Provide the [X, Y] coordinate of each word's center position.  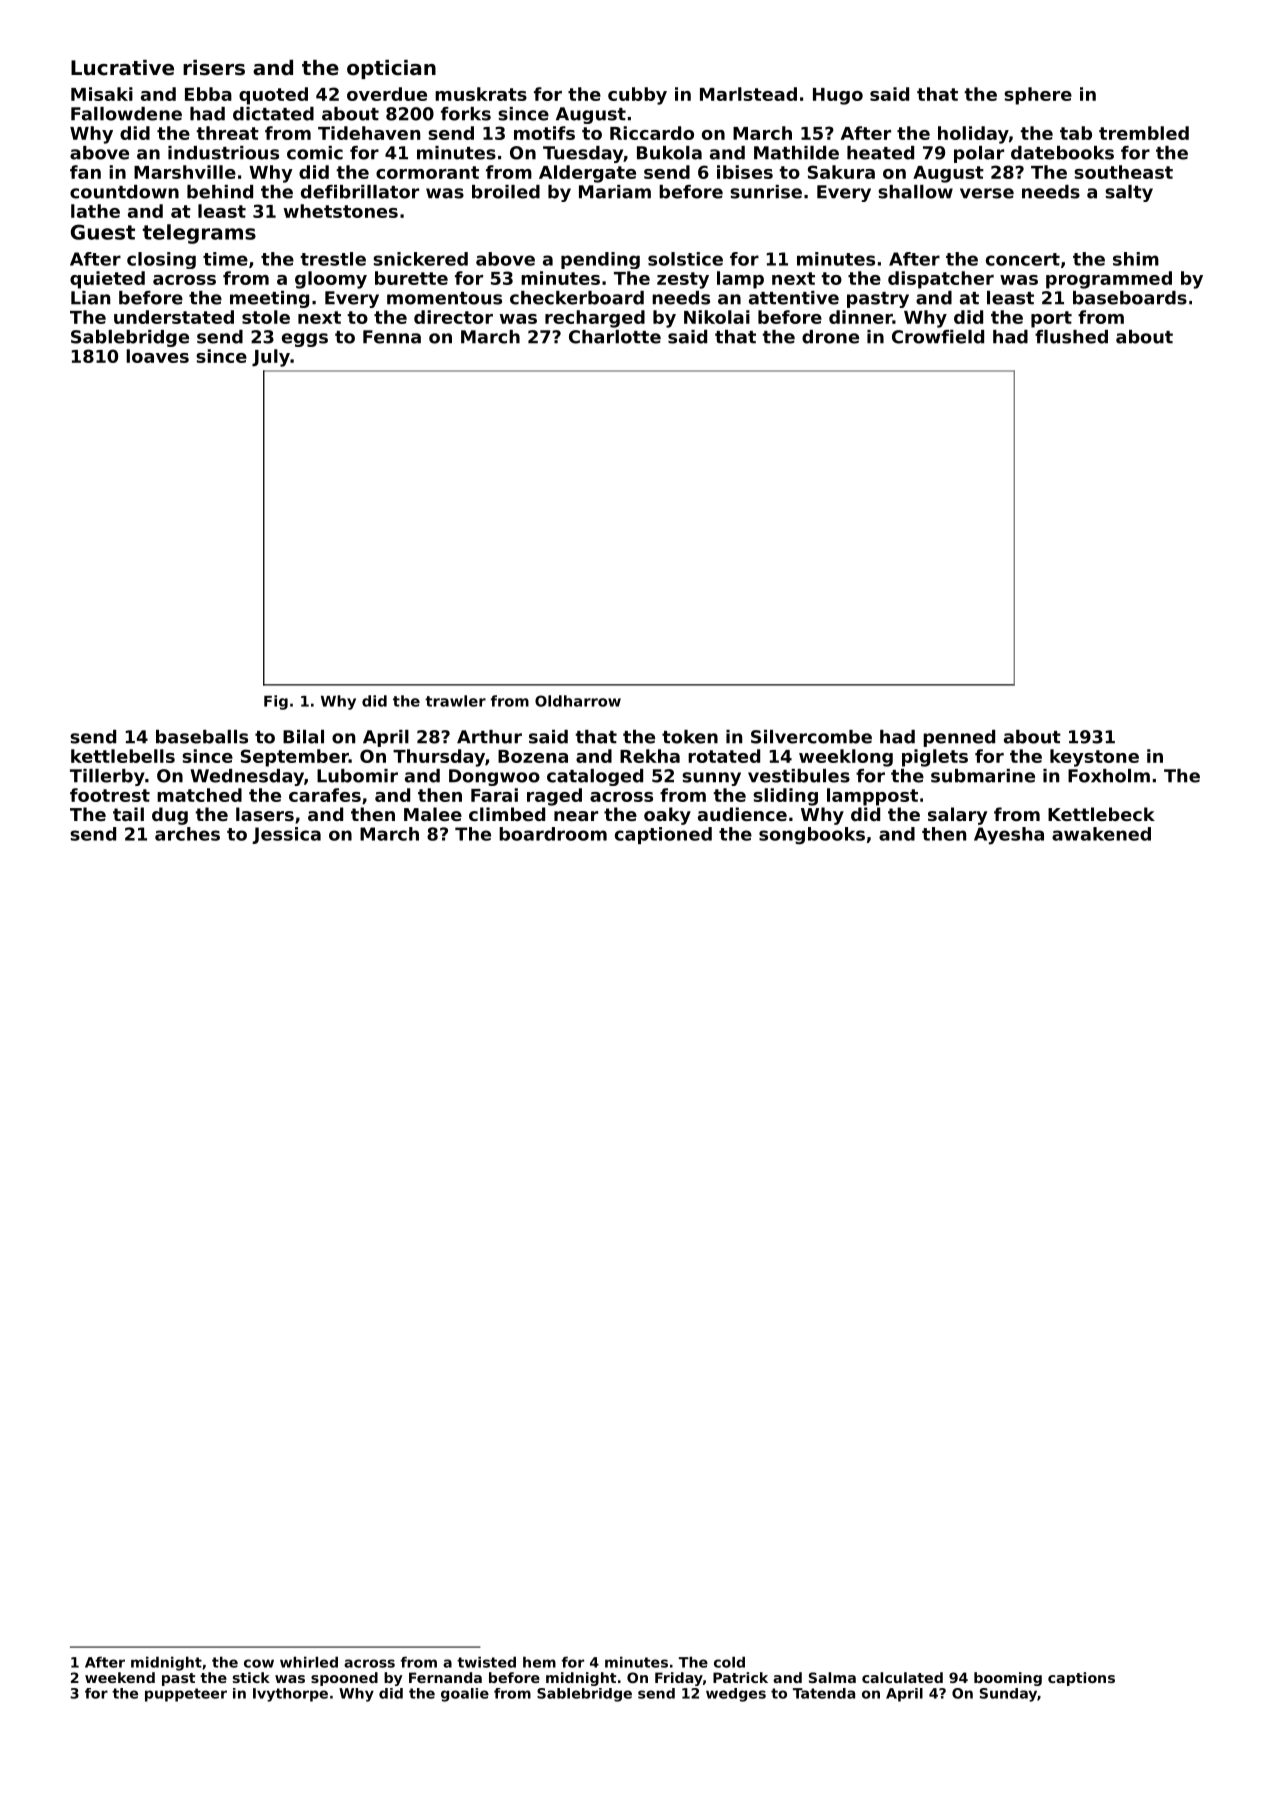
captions [1081, 1679]
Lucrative [122, 68]
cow [259, 1663]
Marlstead [748, 94]
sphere [1038, 96]
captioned [663, 835]
